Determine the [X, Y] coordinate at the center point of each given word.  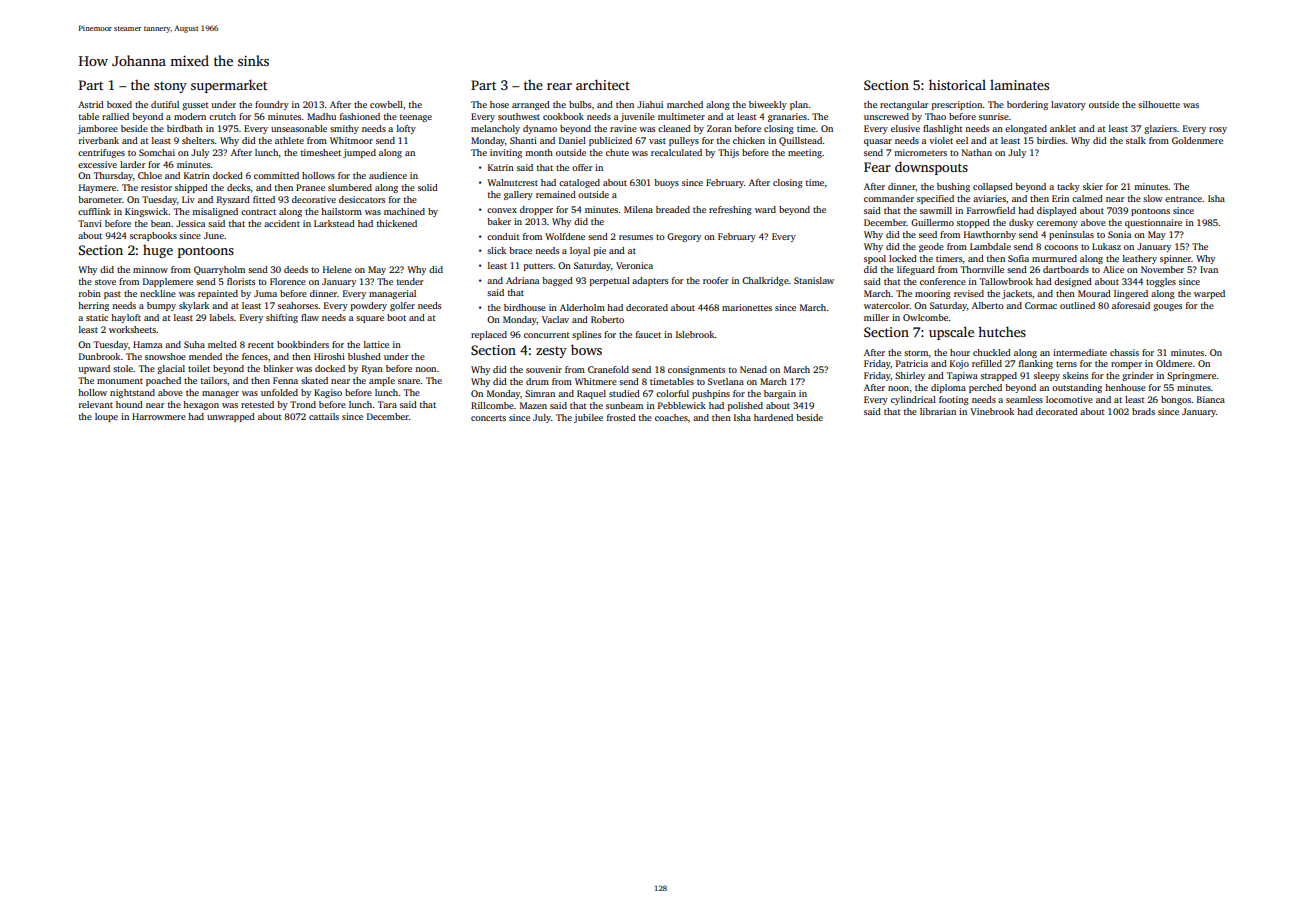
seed [928, 234]
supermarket [229, 86]
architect [603, 84]
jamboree [97, 129]
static [97, 317]
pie [600, 251]
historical [957, 84]
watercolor [887, 305]
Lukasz [1106, 246]
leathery [1140, 259]
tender [410, 281]
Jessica [190, 223]
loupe [106, 417]
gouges [1167, 307]
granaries [787, 117]
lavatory [1068, 105]
